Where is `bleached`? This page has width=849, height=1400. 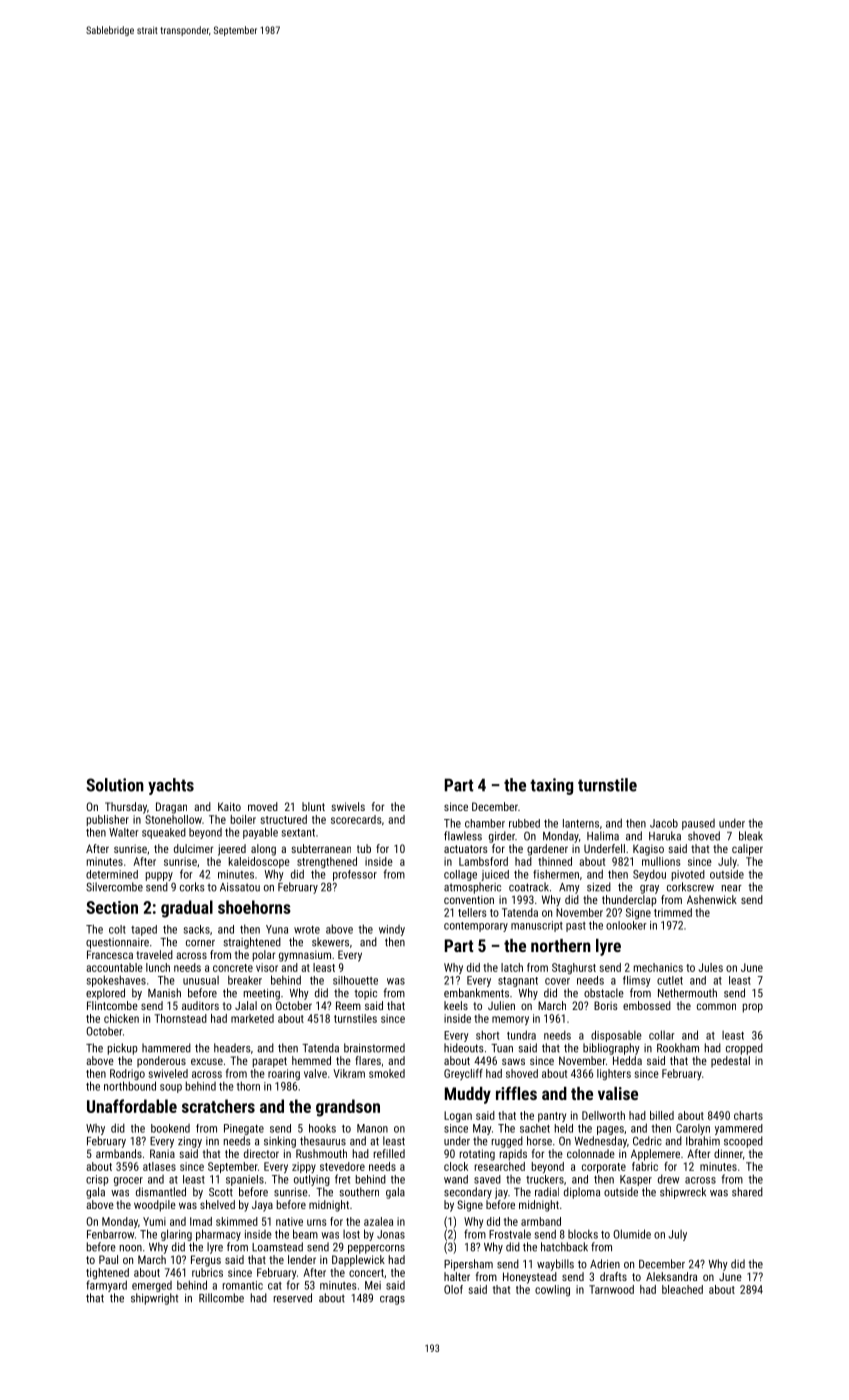
bleached is located at coordinates (682, 1289).
